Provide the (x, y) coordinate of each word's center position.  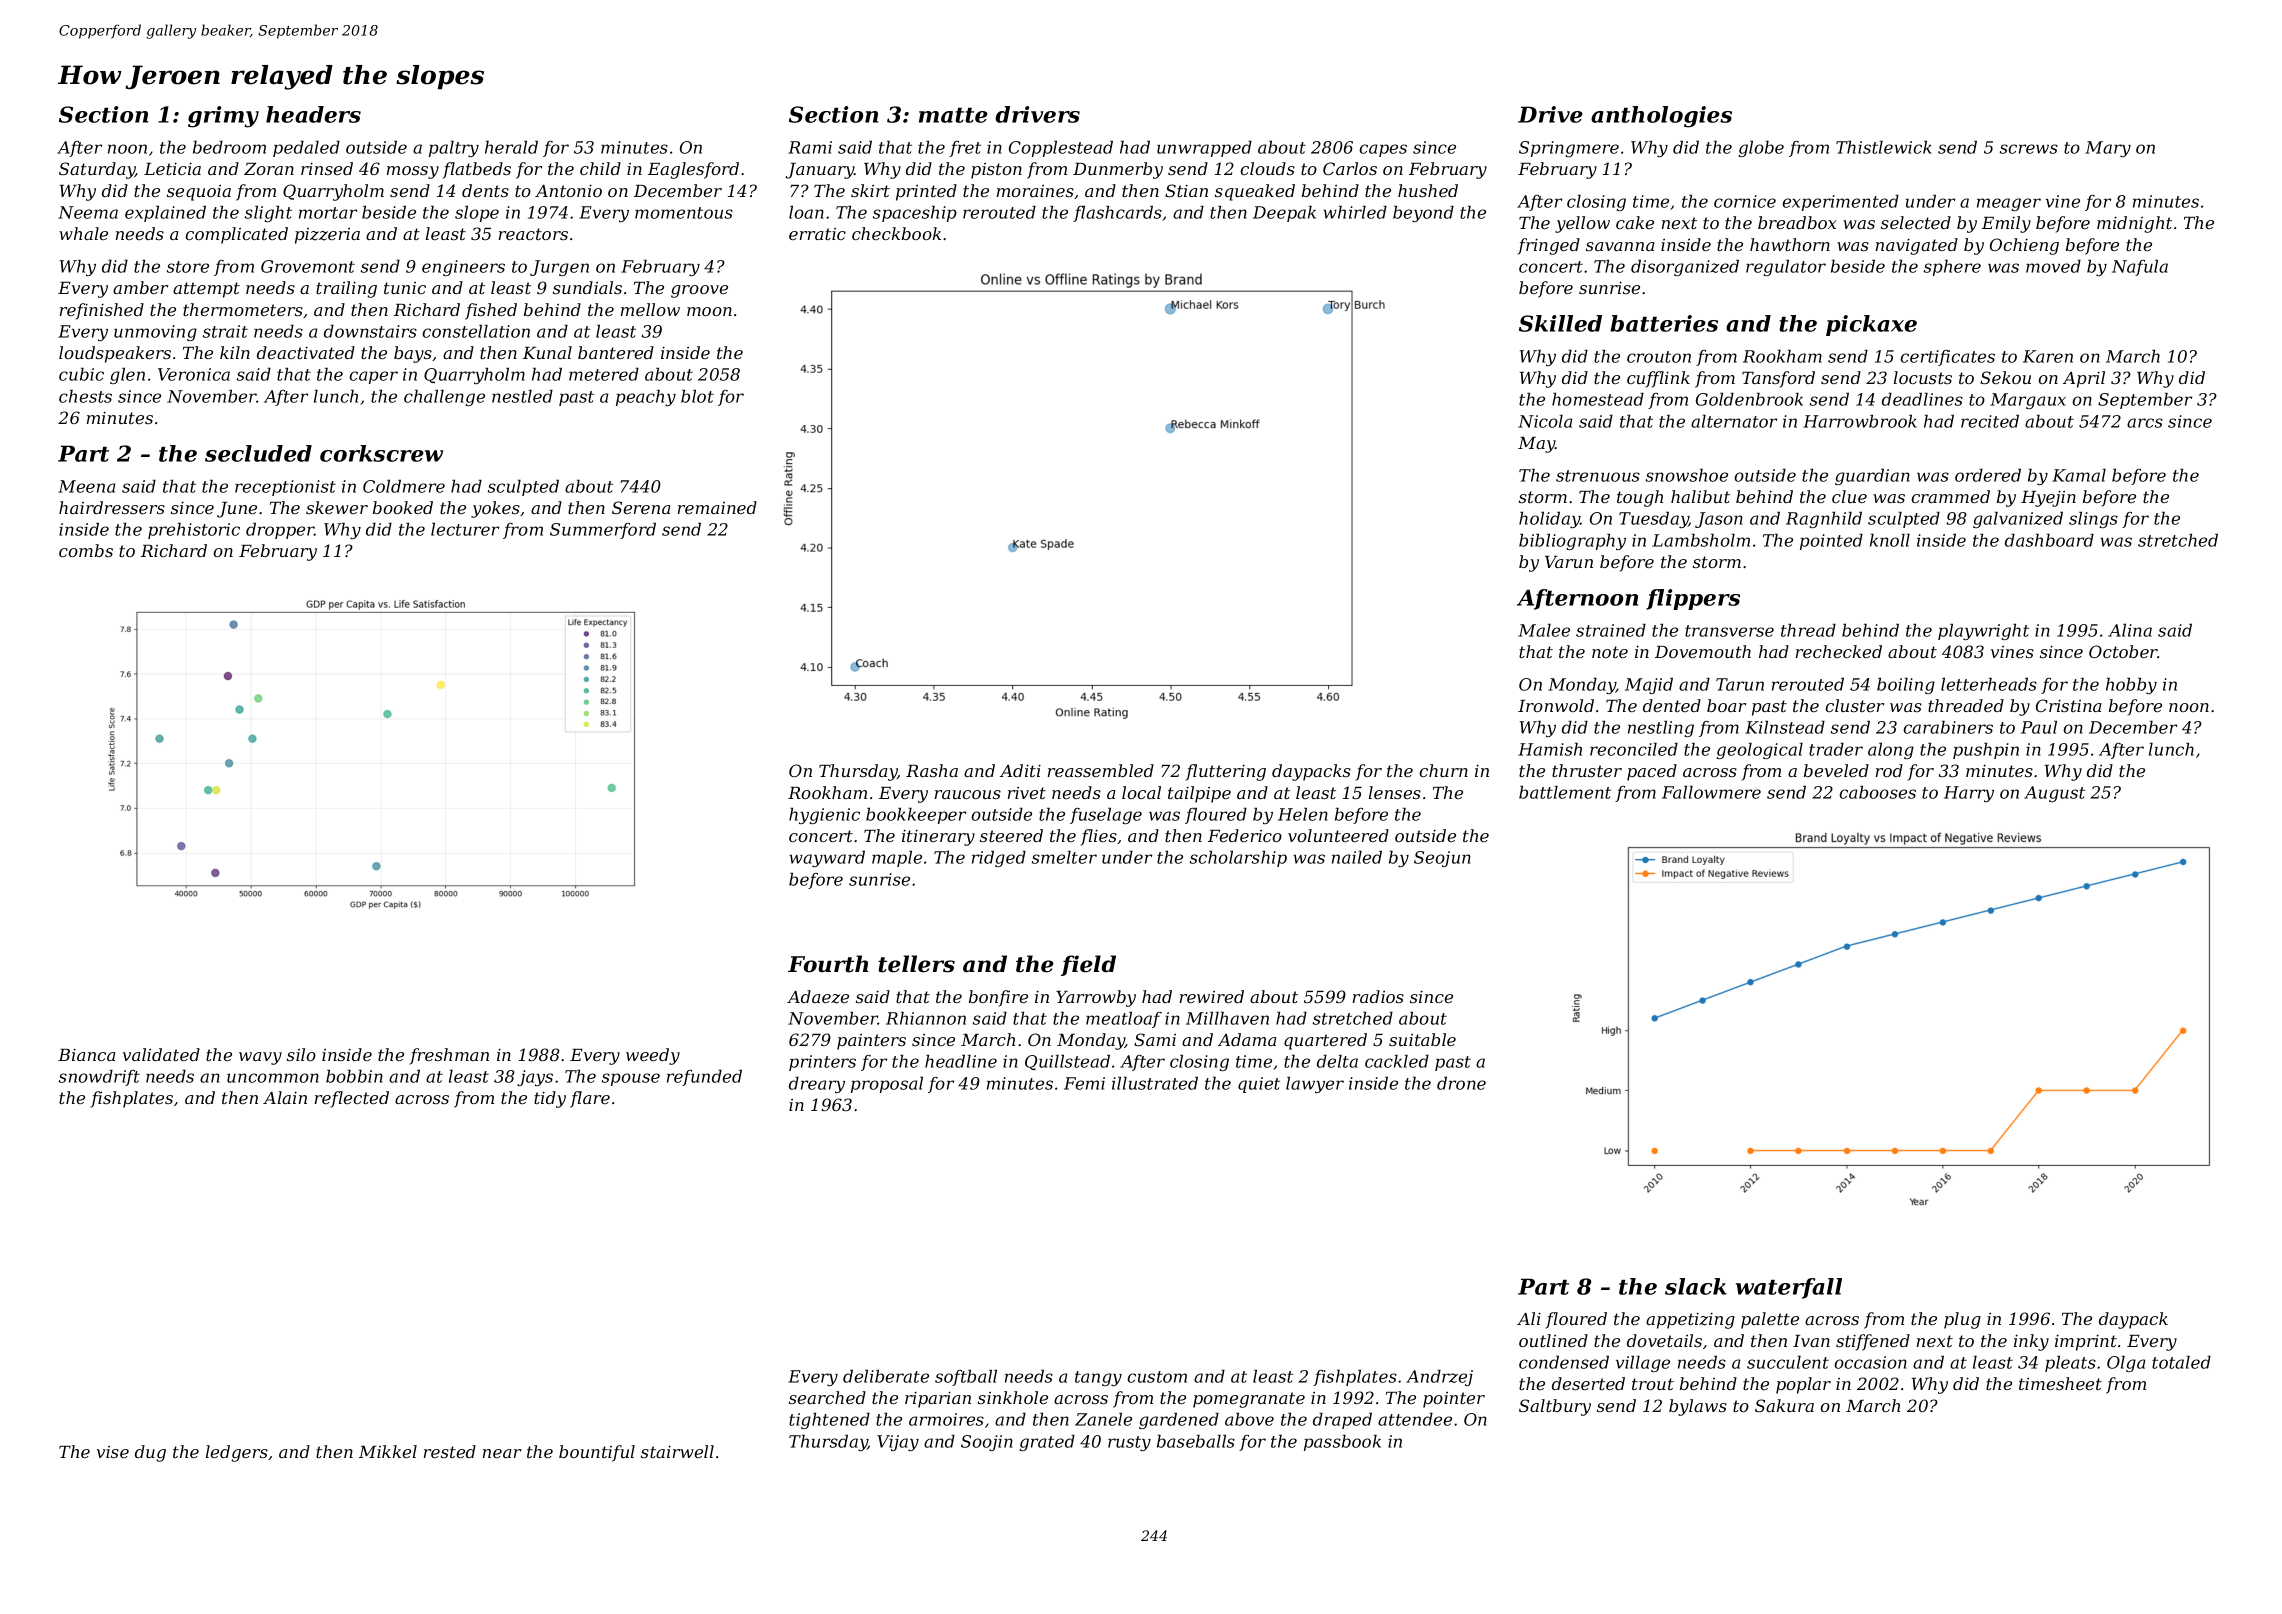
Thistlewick (1884, 147)
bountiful (597, 1453)
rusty (1129, 1443)
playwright (1983, 632)
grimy (223, 117)
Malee (1544, 630)
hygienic (824, 816)
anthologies (1661, 117)
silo (301, 1054)
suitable (1422, 1039)
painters (871, 1042)
